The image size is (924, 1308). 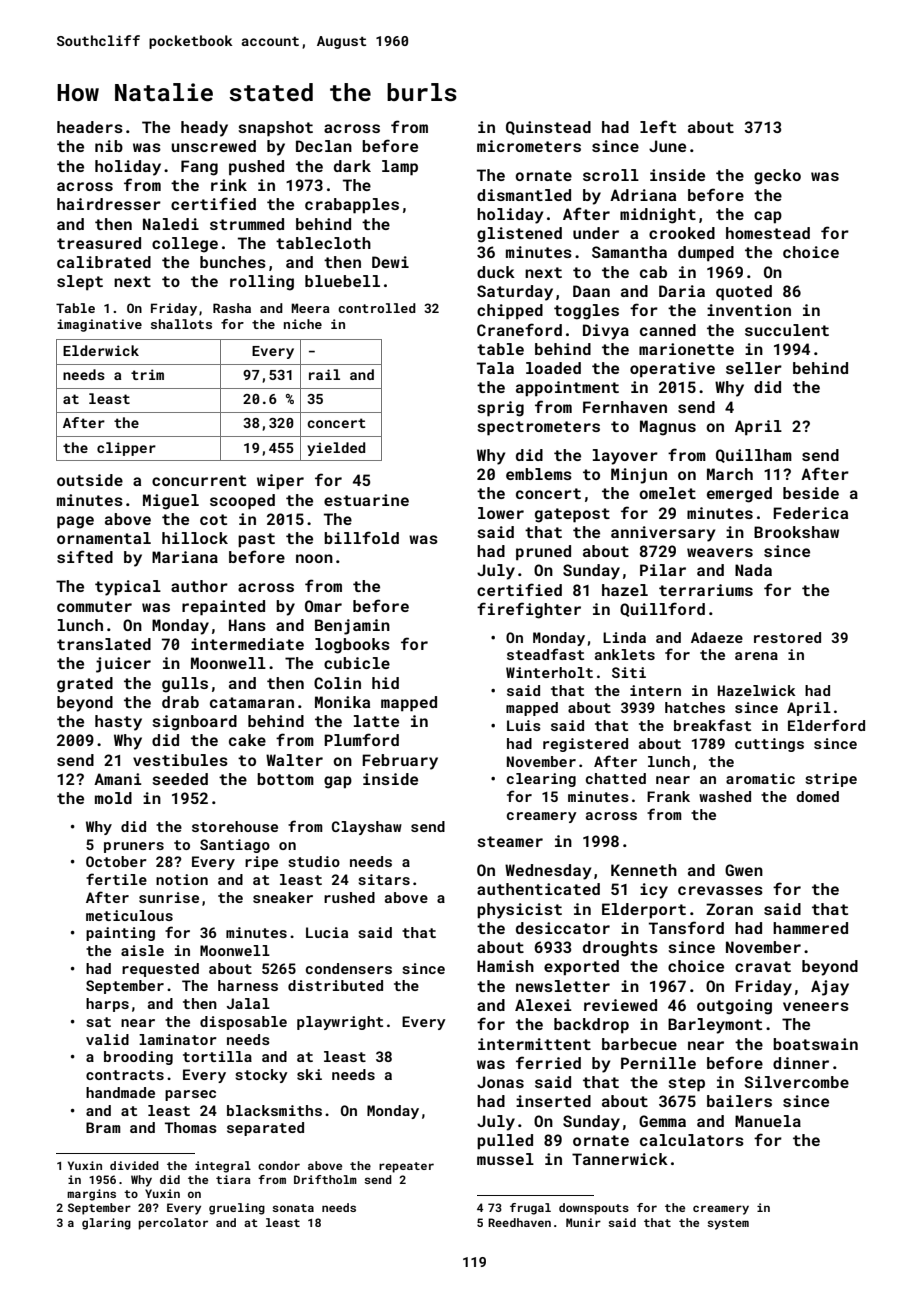 What do you see at coordinates (180, 702) in the screenshot?
I see `drab` at bounding box center [180, 702].
